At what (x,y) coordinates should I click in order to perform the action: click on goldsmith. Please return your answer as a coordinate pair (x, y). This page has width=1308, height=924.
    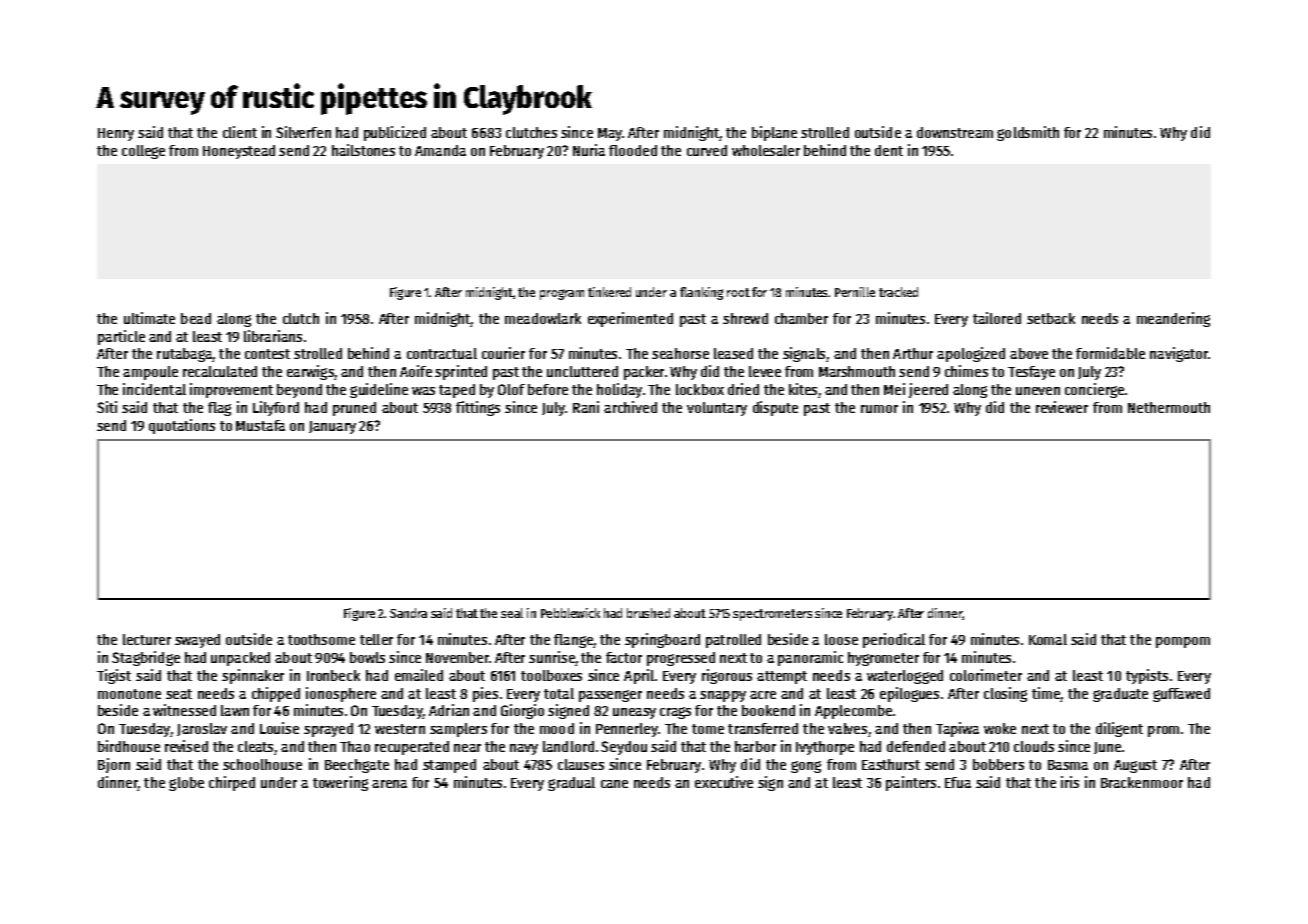
    Looking at the image, I should click on (1028, 133).
